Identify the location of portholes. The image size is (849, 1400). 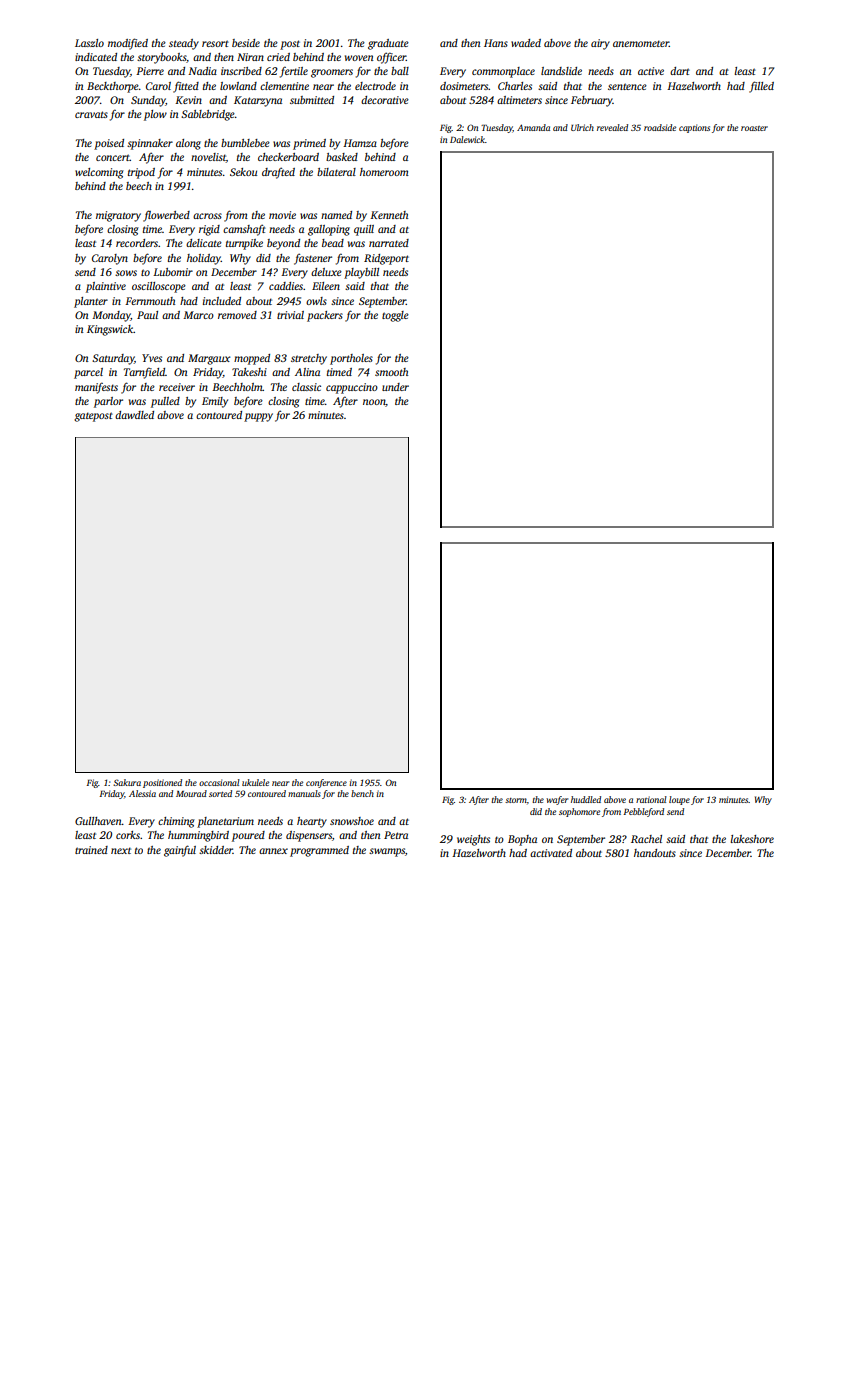
(351, 359).
